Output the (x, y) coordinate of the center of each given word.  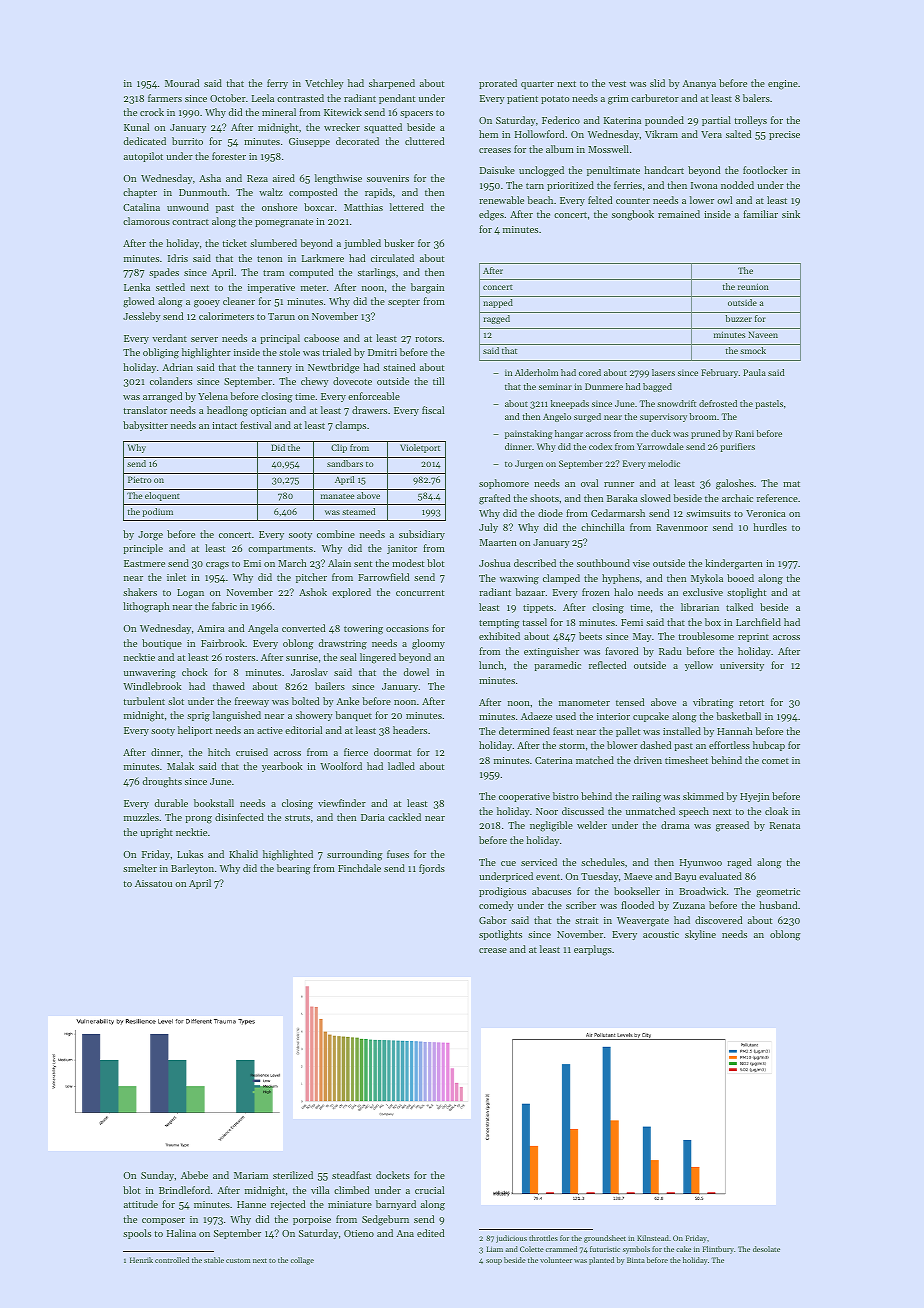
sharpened (392, 84)
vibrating (713, 703)
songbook (633, 215)
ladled (401, 766)
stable (214, 1260)
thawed (229, 686)
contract (190, 222)
